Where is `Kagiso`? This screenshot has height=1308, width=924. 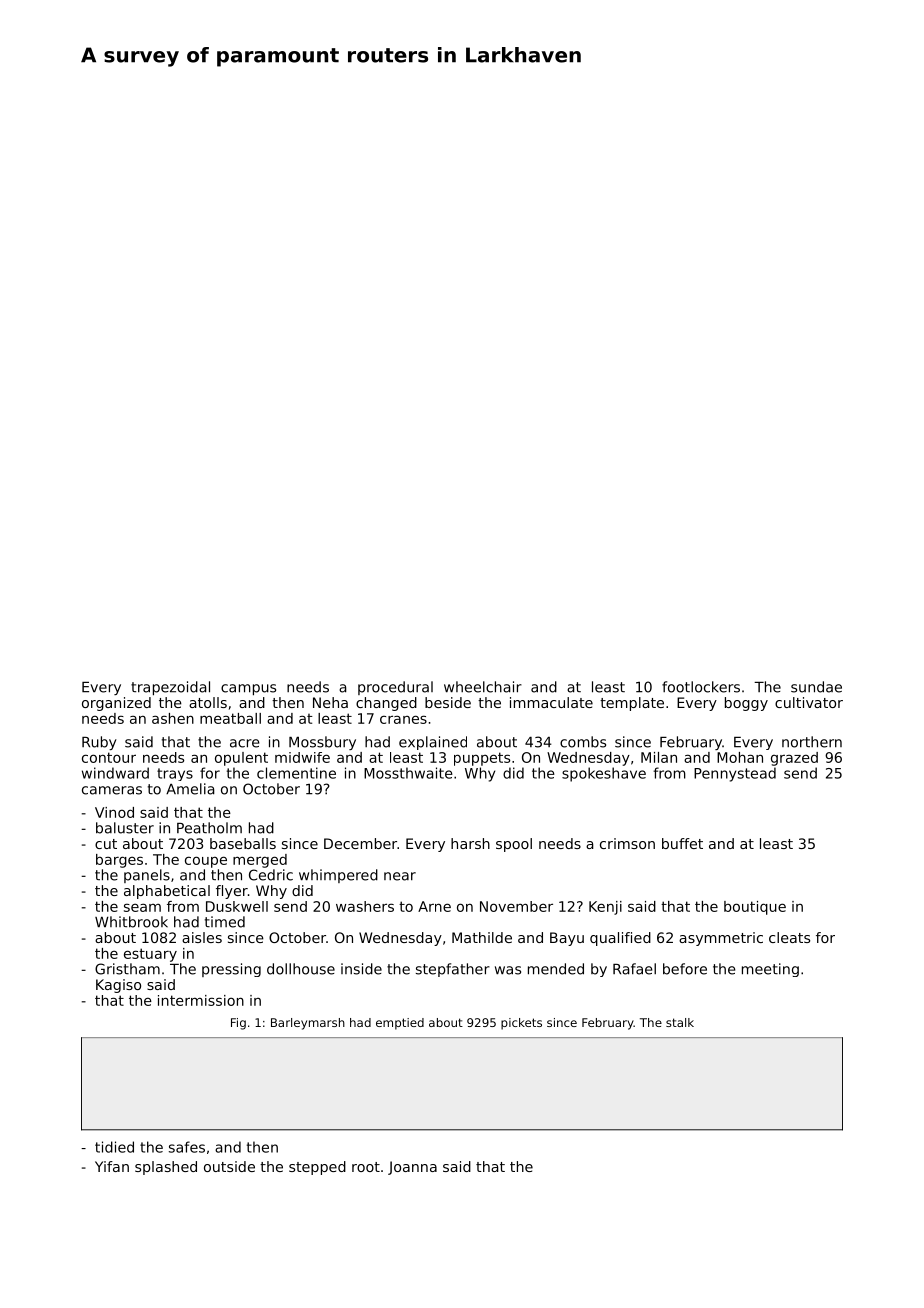
Kagiso is located at coordinates (118, 986).
